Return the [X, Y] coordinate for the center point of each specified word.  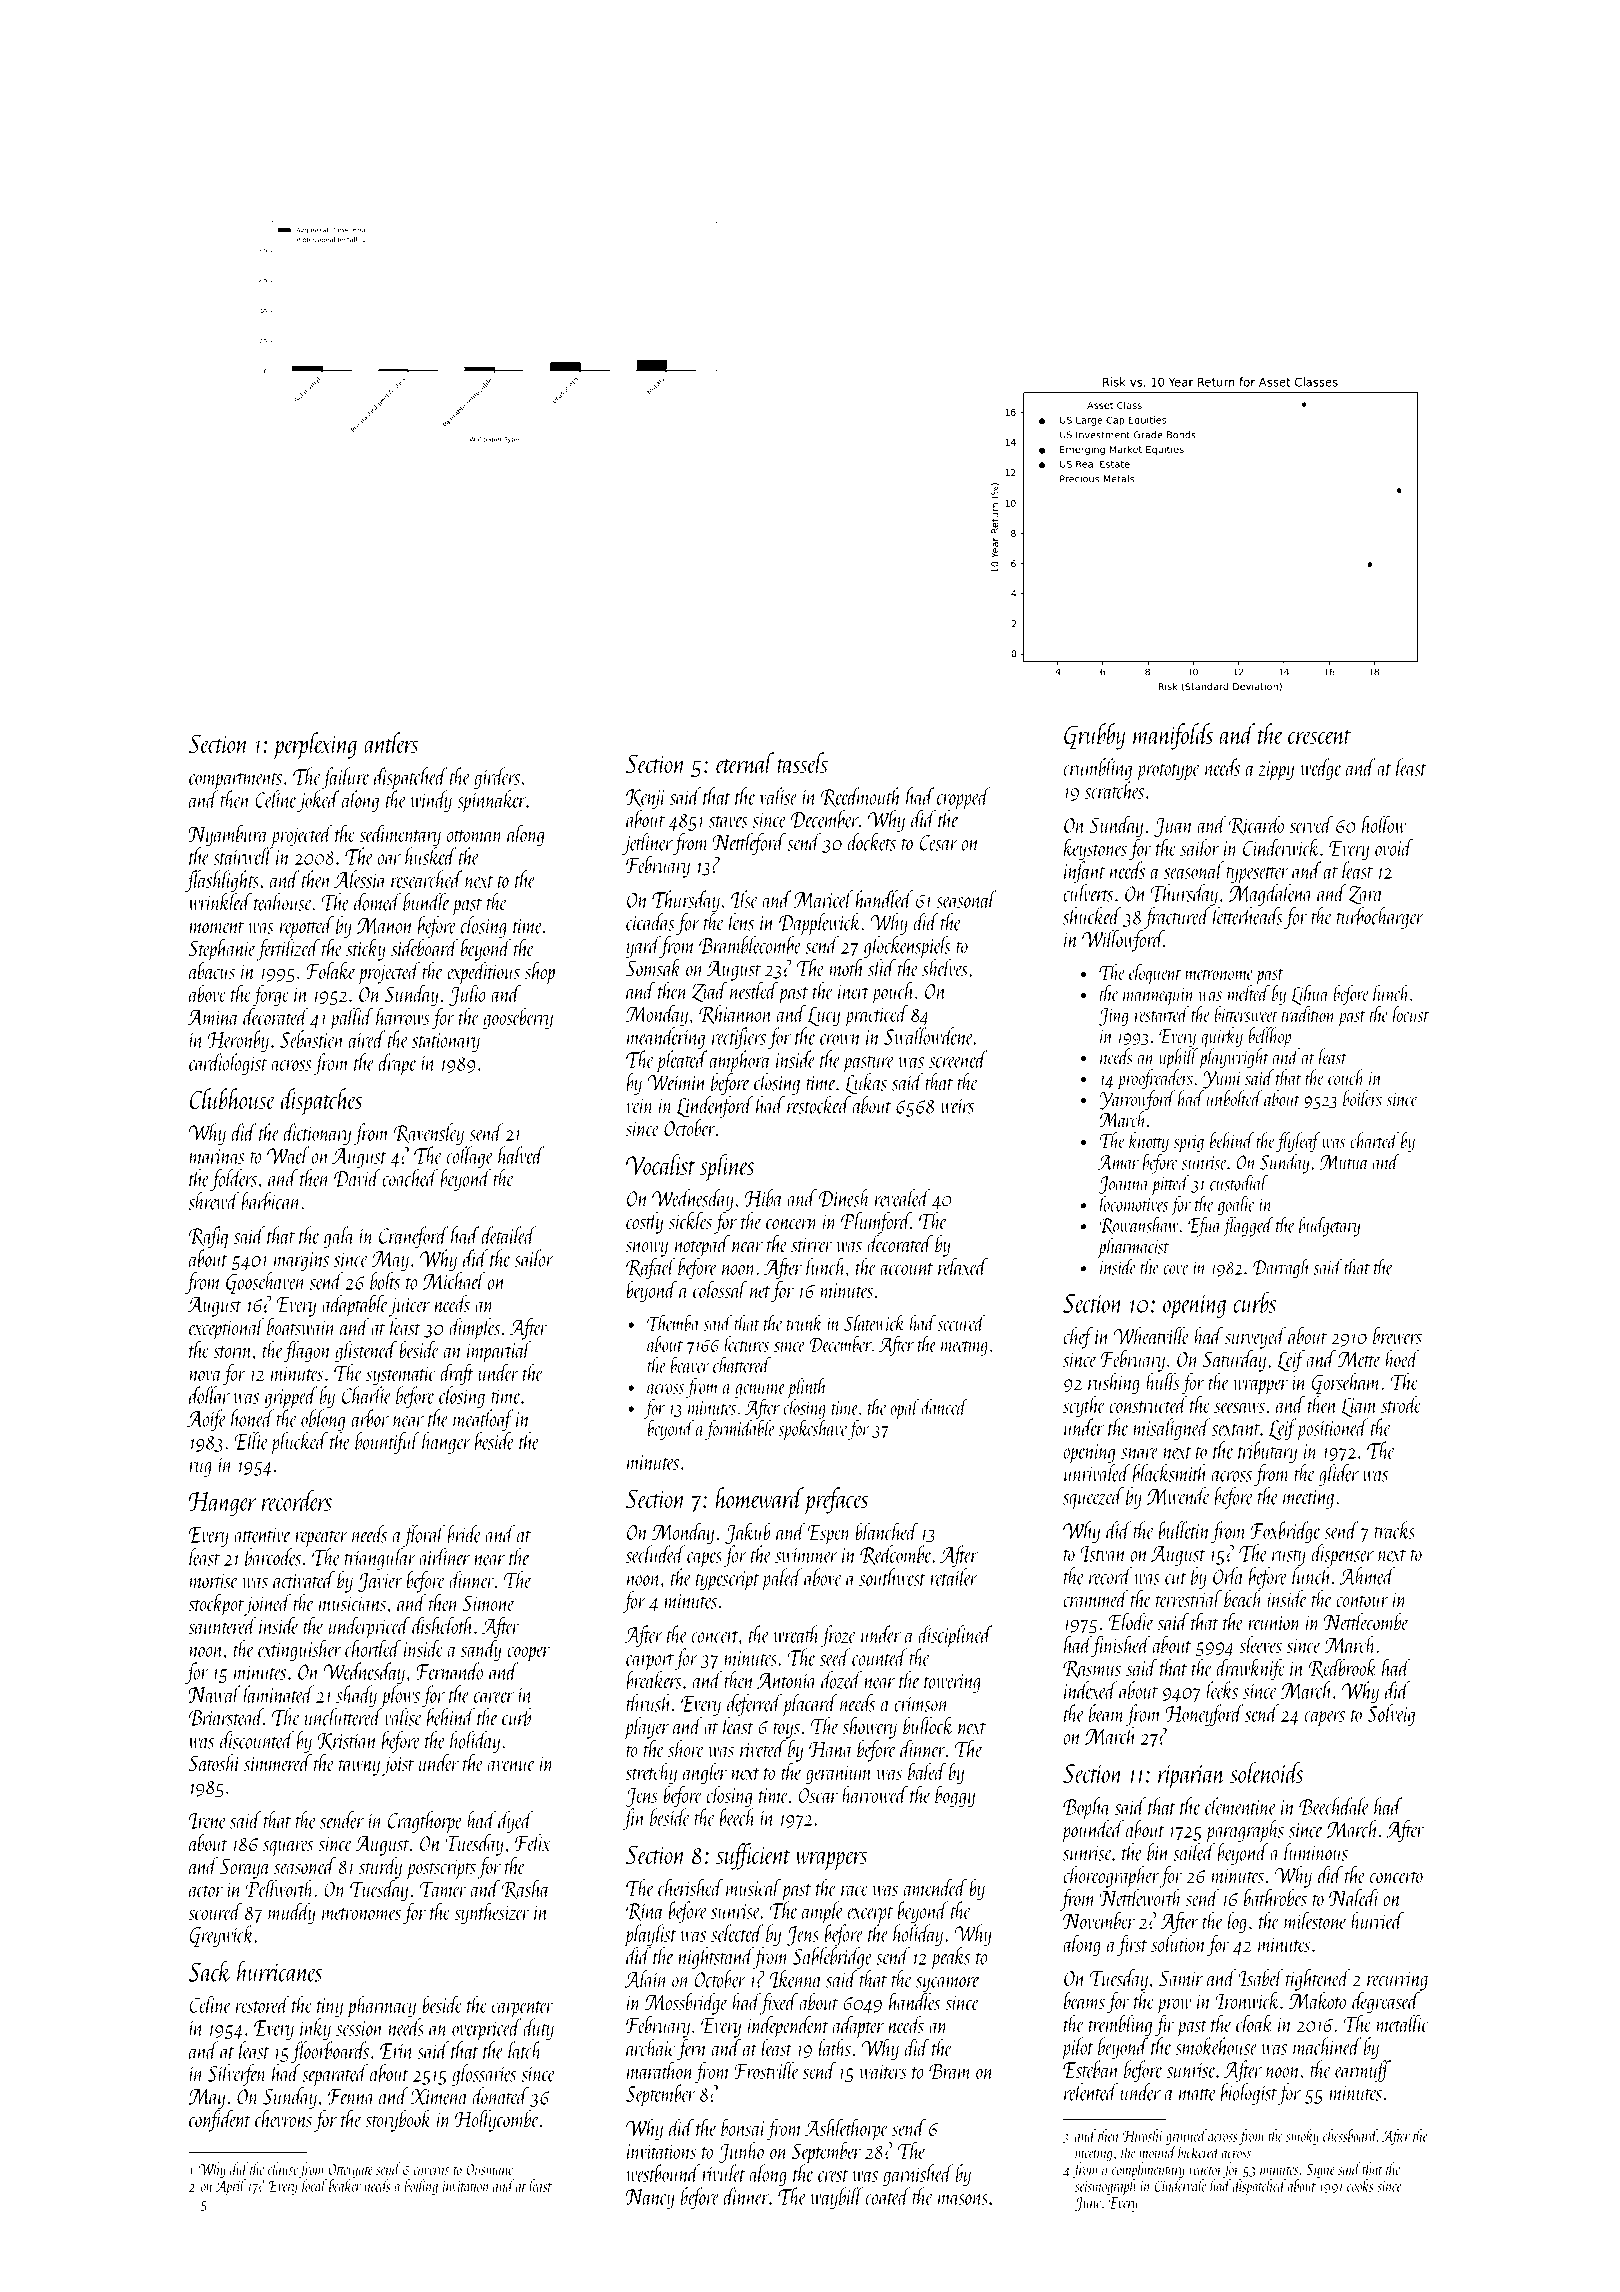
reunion [1274, 1623]
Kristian [347, 1742]
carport [650, 1662]
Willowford [1123, 941]
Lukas [866, 1084]
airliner [444, 1557]
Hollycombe [497, 2121]
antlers [391, 743]
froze [838, 1636]
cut [1176, 1579]
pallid [351, 1018]
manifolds [1173, 736]
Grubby [1094, 736]
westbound [663, 2173]
